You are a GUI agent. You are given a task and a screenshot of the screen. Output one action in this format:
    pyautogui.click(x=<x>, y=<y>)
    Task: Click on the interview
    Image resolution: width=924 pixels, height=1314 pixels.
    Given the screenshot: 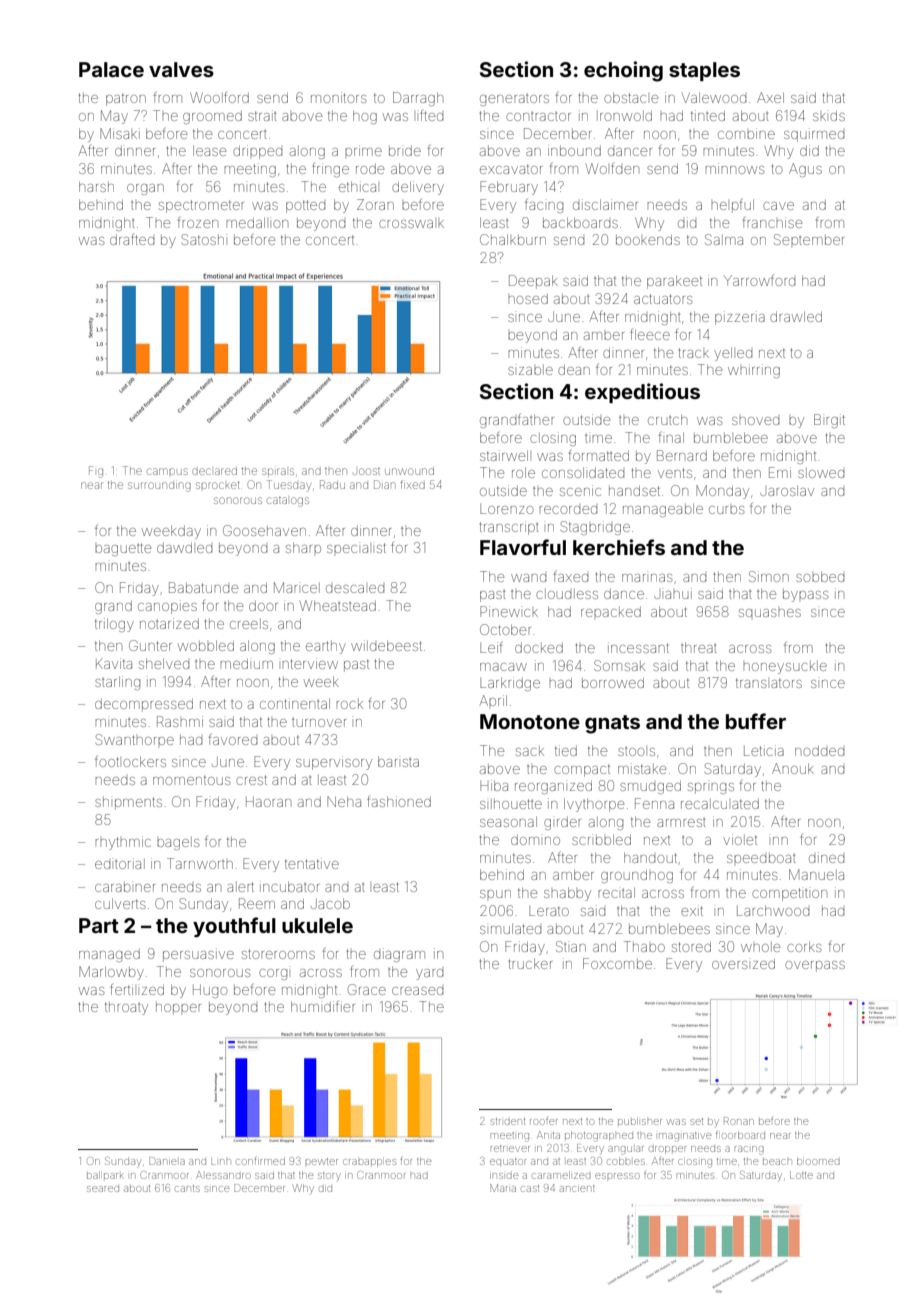 What is the action you would take?
    pyautogui.click(x=310, y=663)
